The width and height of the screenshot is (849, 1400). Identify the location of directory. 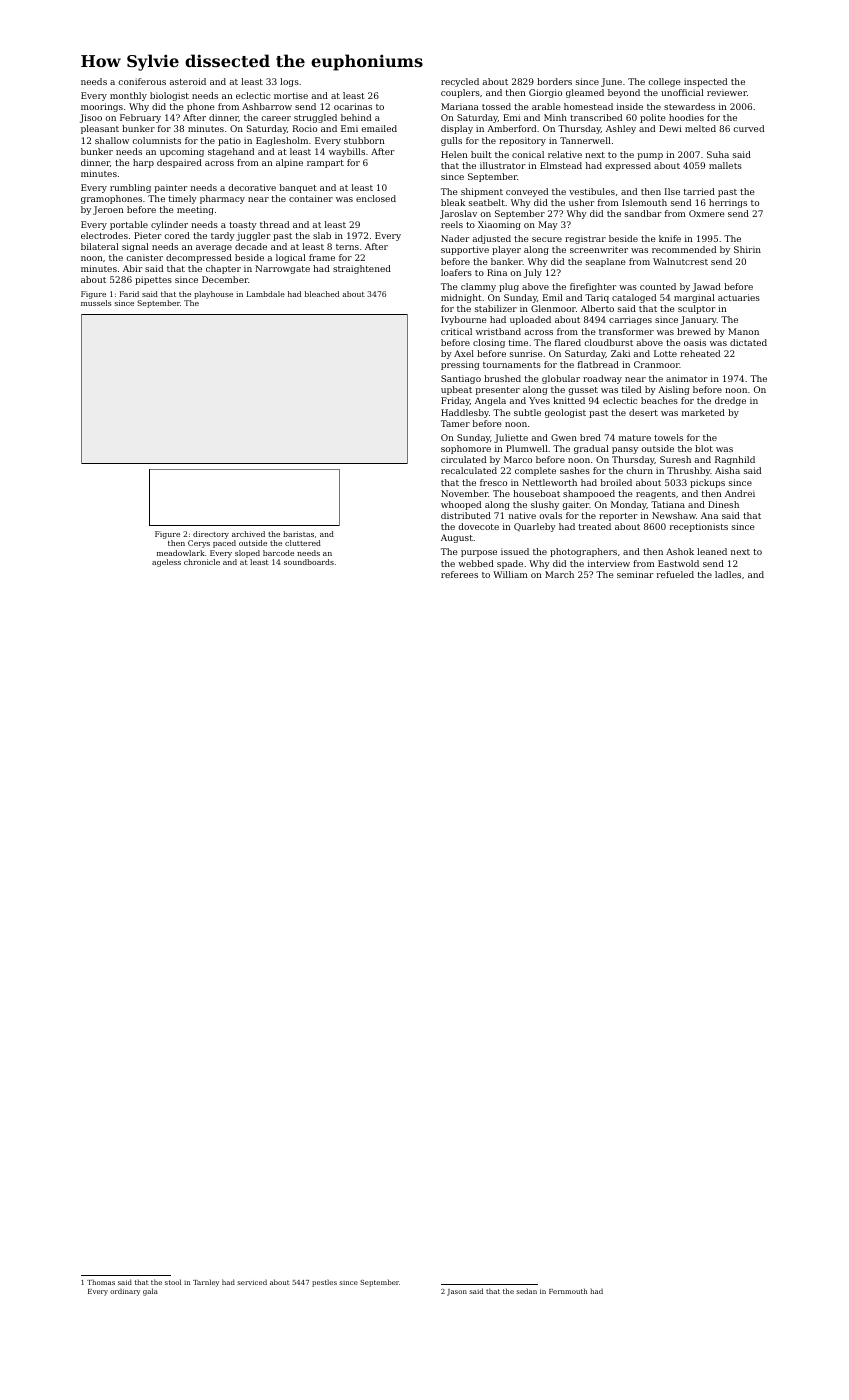
(211, 535).
